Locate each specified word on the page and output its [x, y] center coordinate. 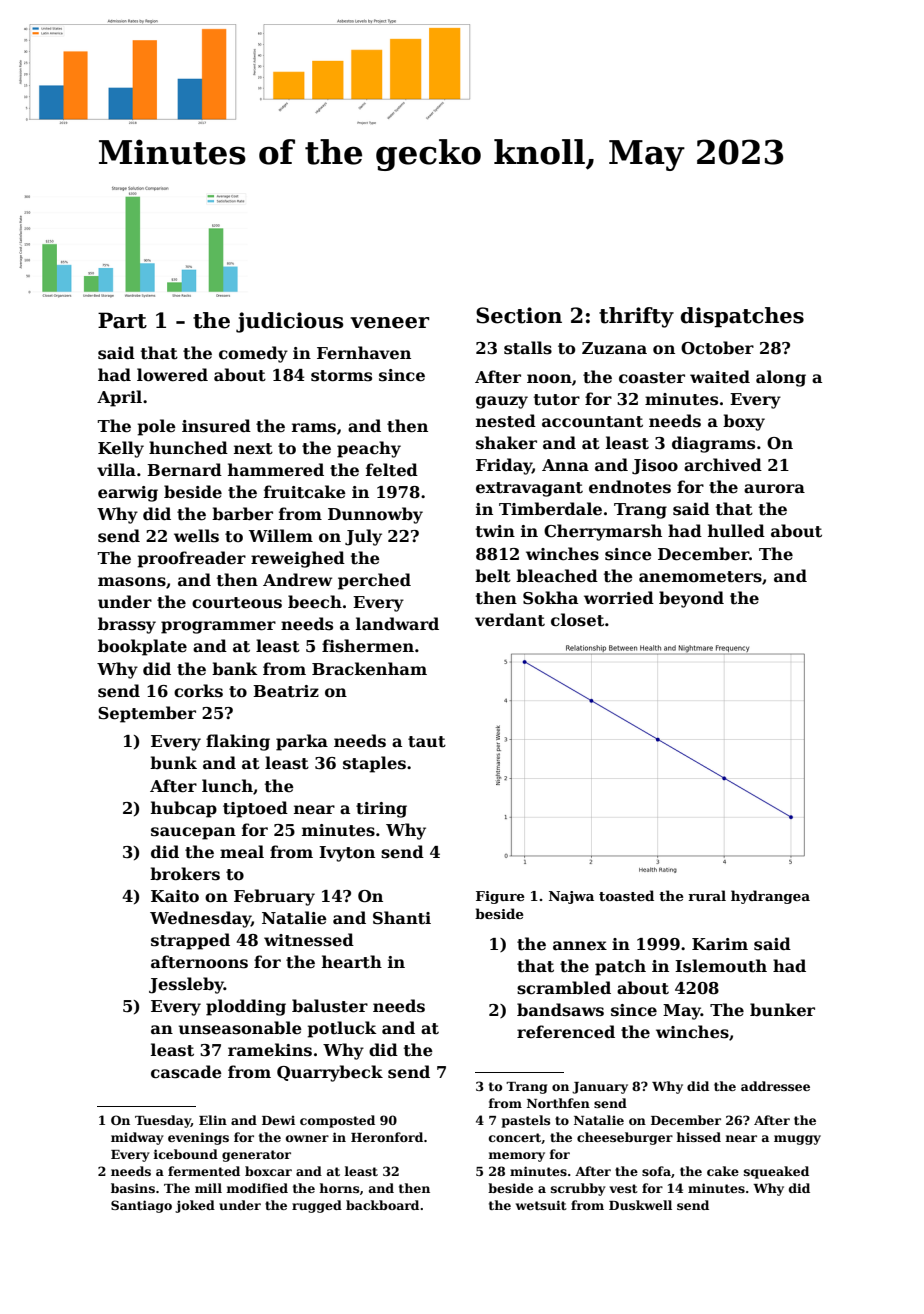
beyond [691, 599]
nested [506, 421]
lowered [172, 375]
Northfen [558, 1103]
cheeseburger [625, 1138]
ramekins [270, 1050]
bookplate [142, 647]
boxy [744, 422]
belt [493, 576]
